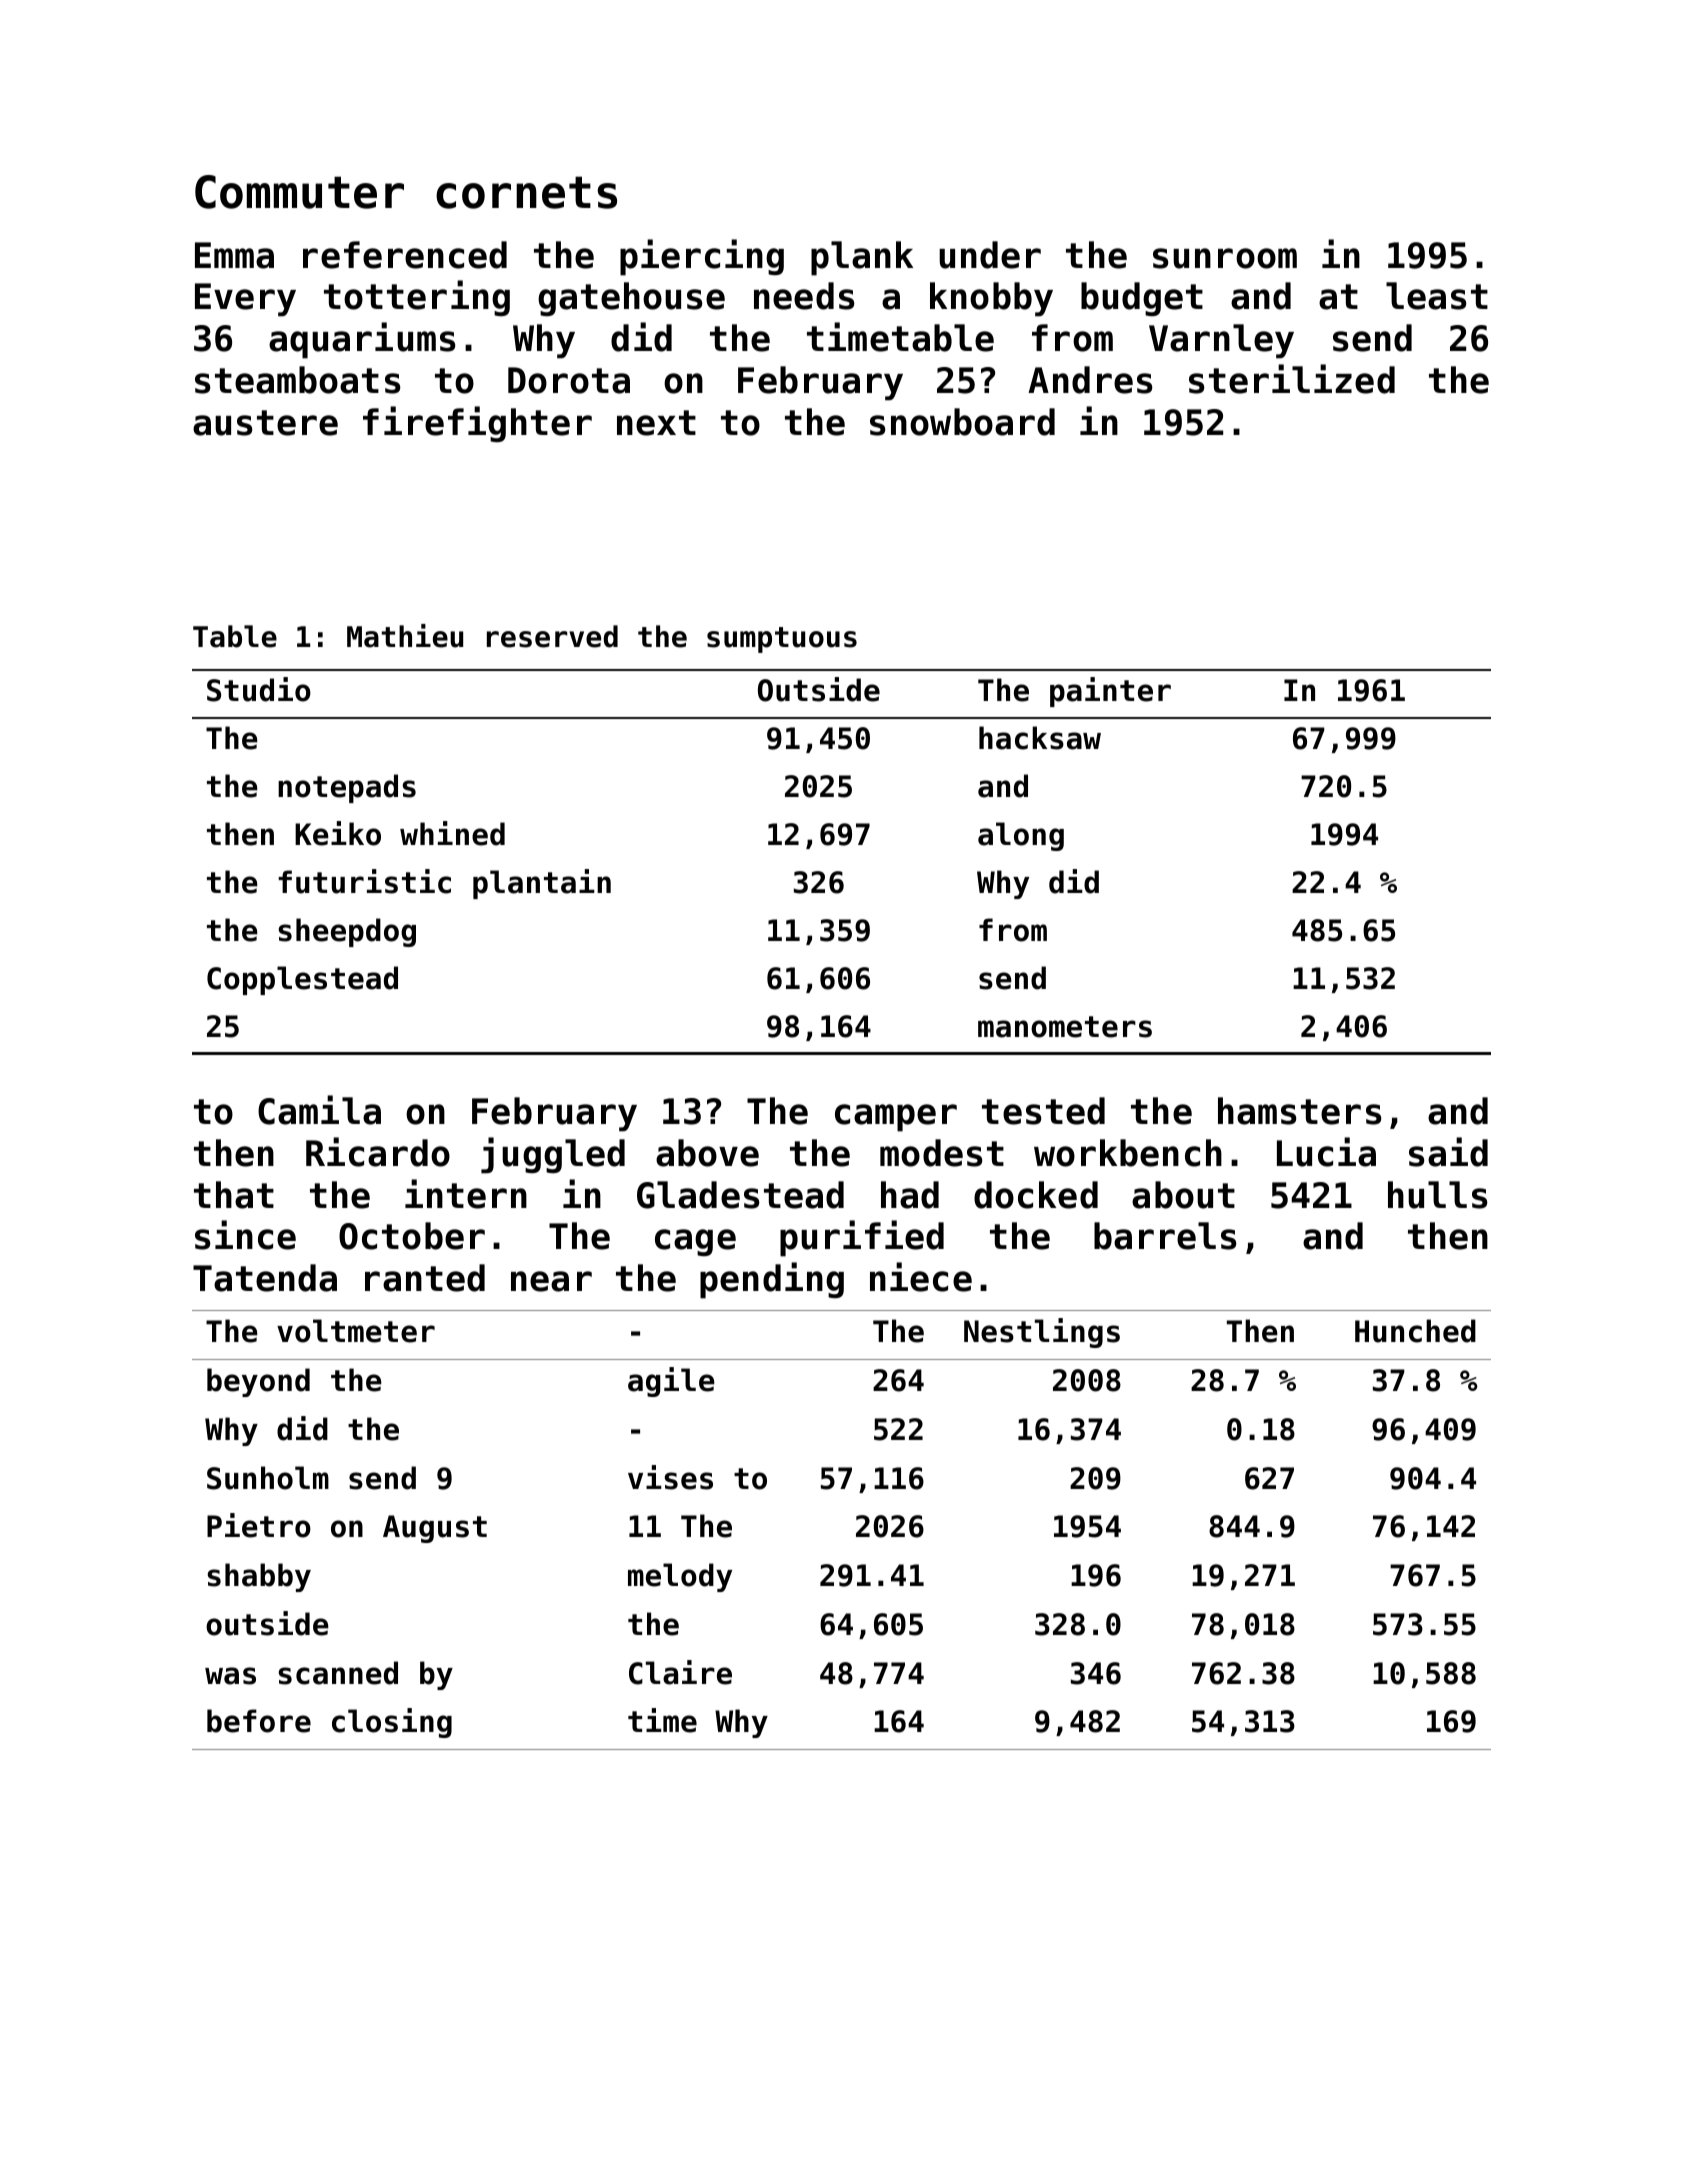 The height and width of the screenshot is (2178, 1683). I want to click on voltmeter, so click(356, 1331).
